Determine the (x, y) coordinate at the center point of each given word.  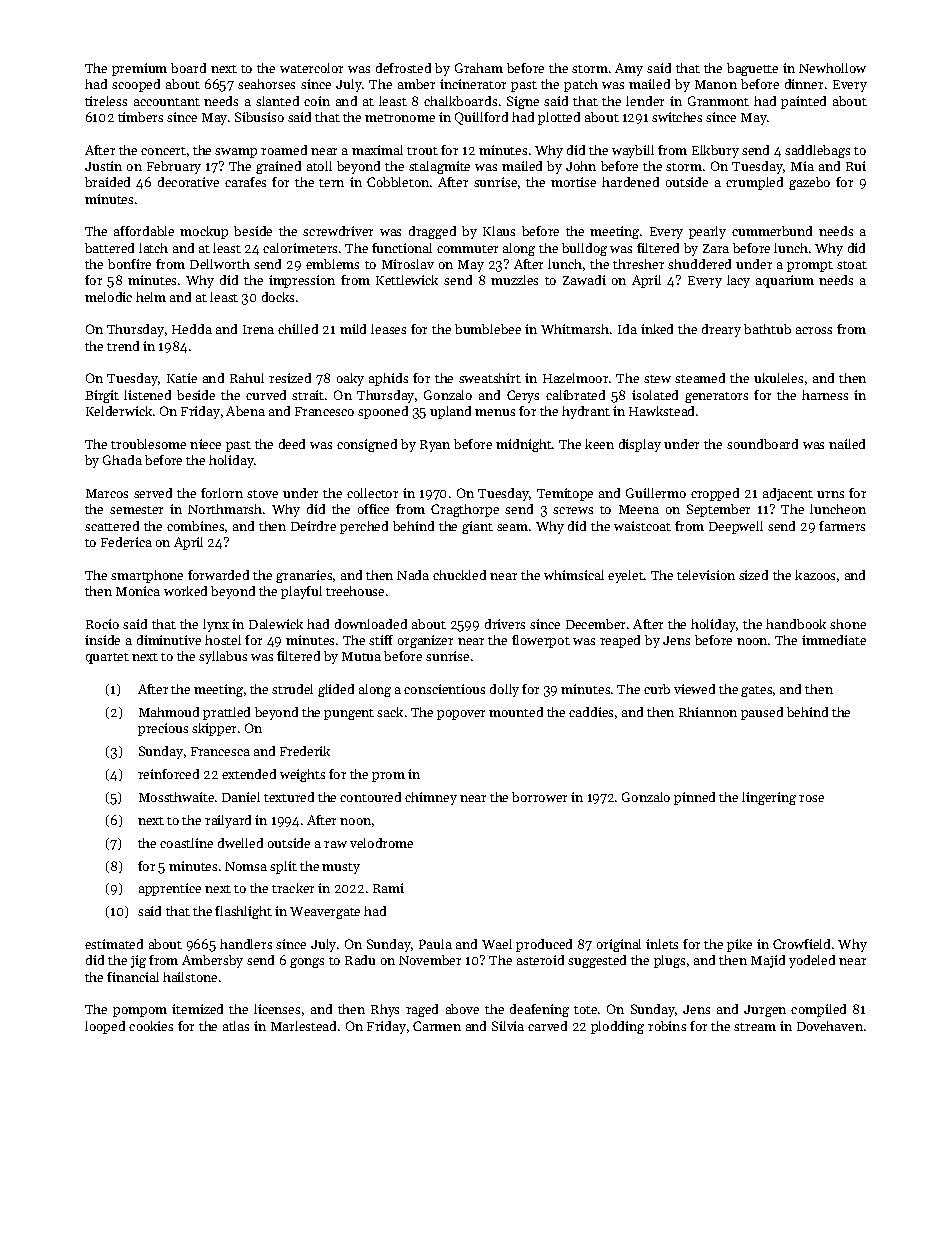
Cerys (523, 396)
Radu (360, 960)
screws (573, 510)
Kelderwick (119, 411)
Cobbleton (398, 182)
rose (811, 798)
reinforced (168, 774)
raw (335, 844)
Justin (103, 166)
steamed (700, 378)
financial (133, 977)
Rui (856, 166)
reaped (620, 641)
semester (136, 510)
